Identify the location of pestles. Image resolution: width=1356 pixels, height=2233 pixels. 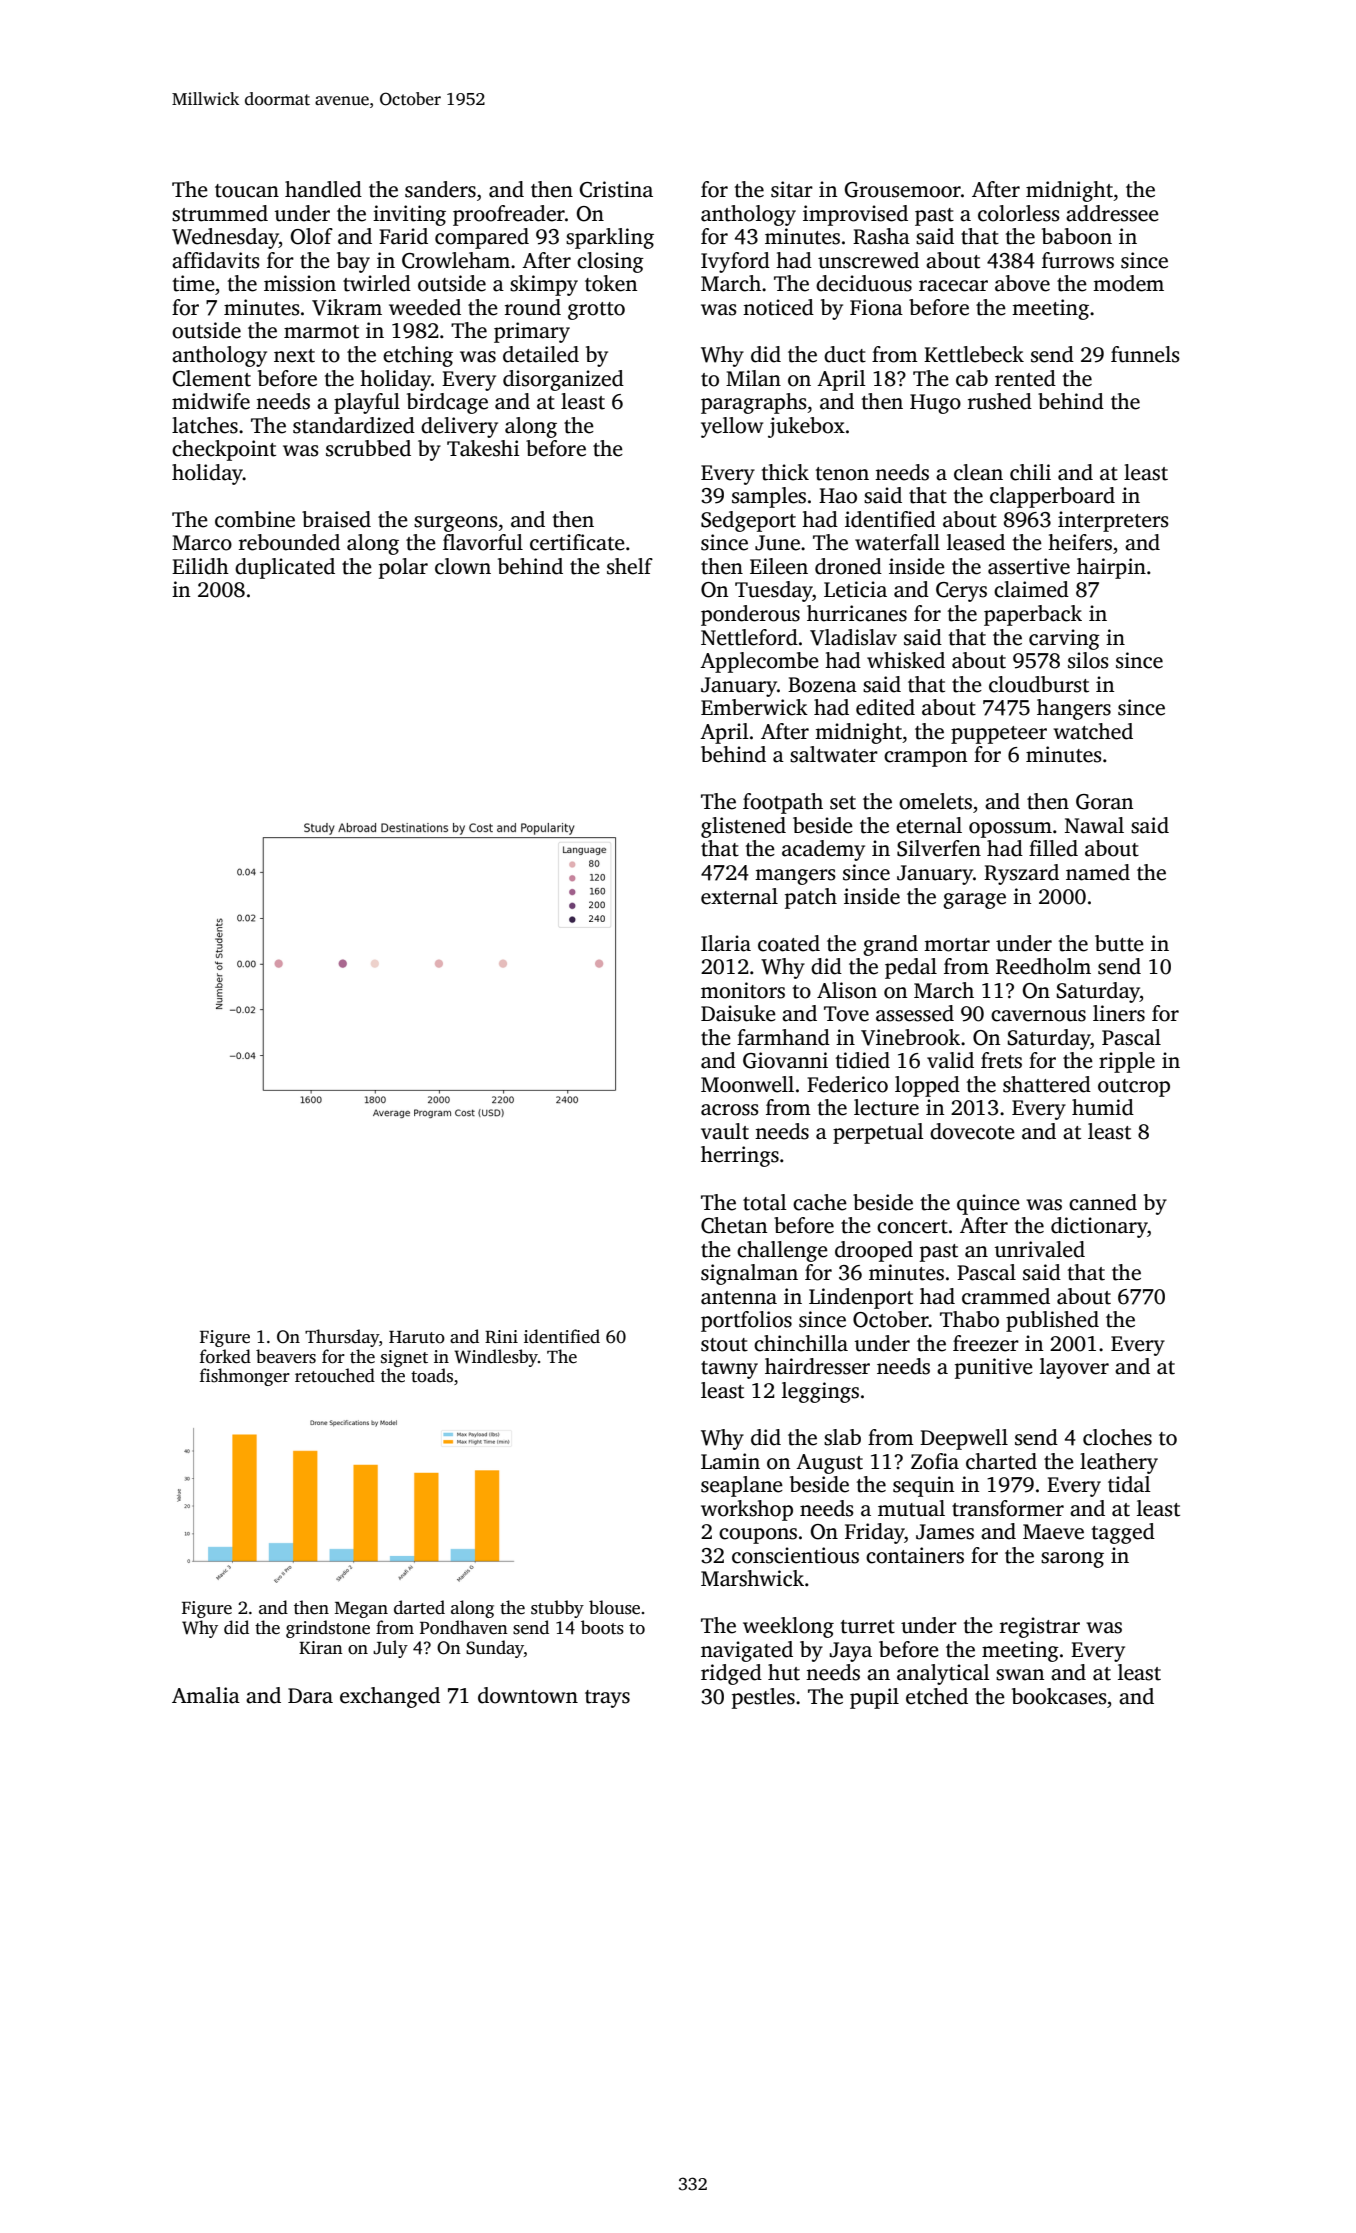
(763, 1698).
